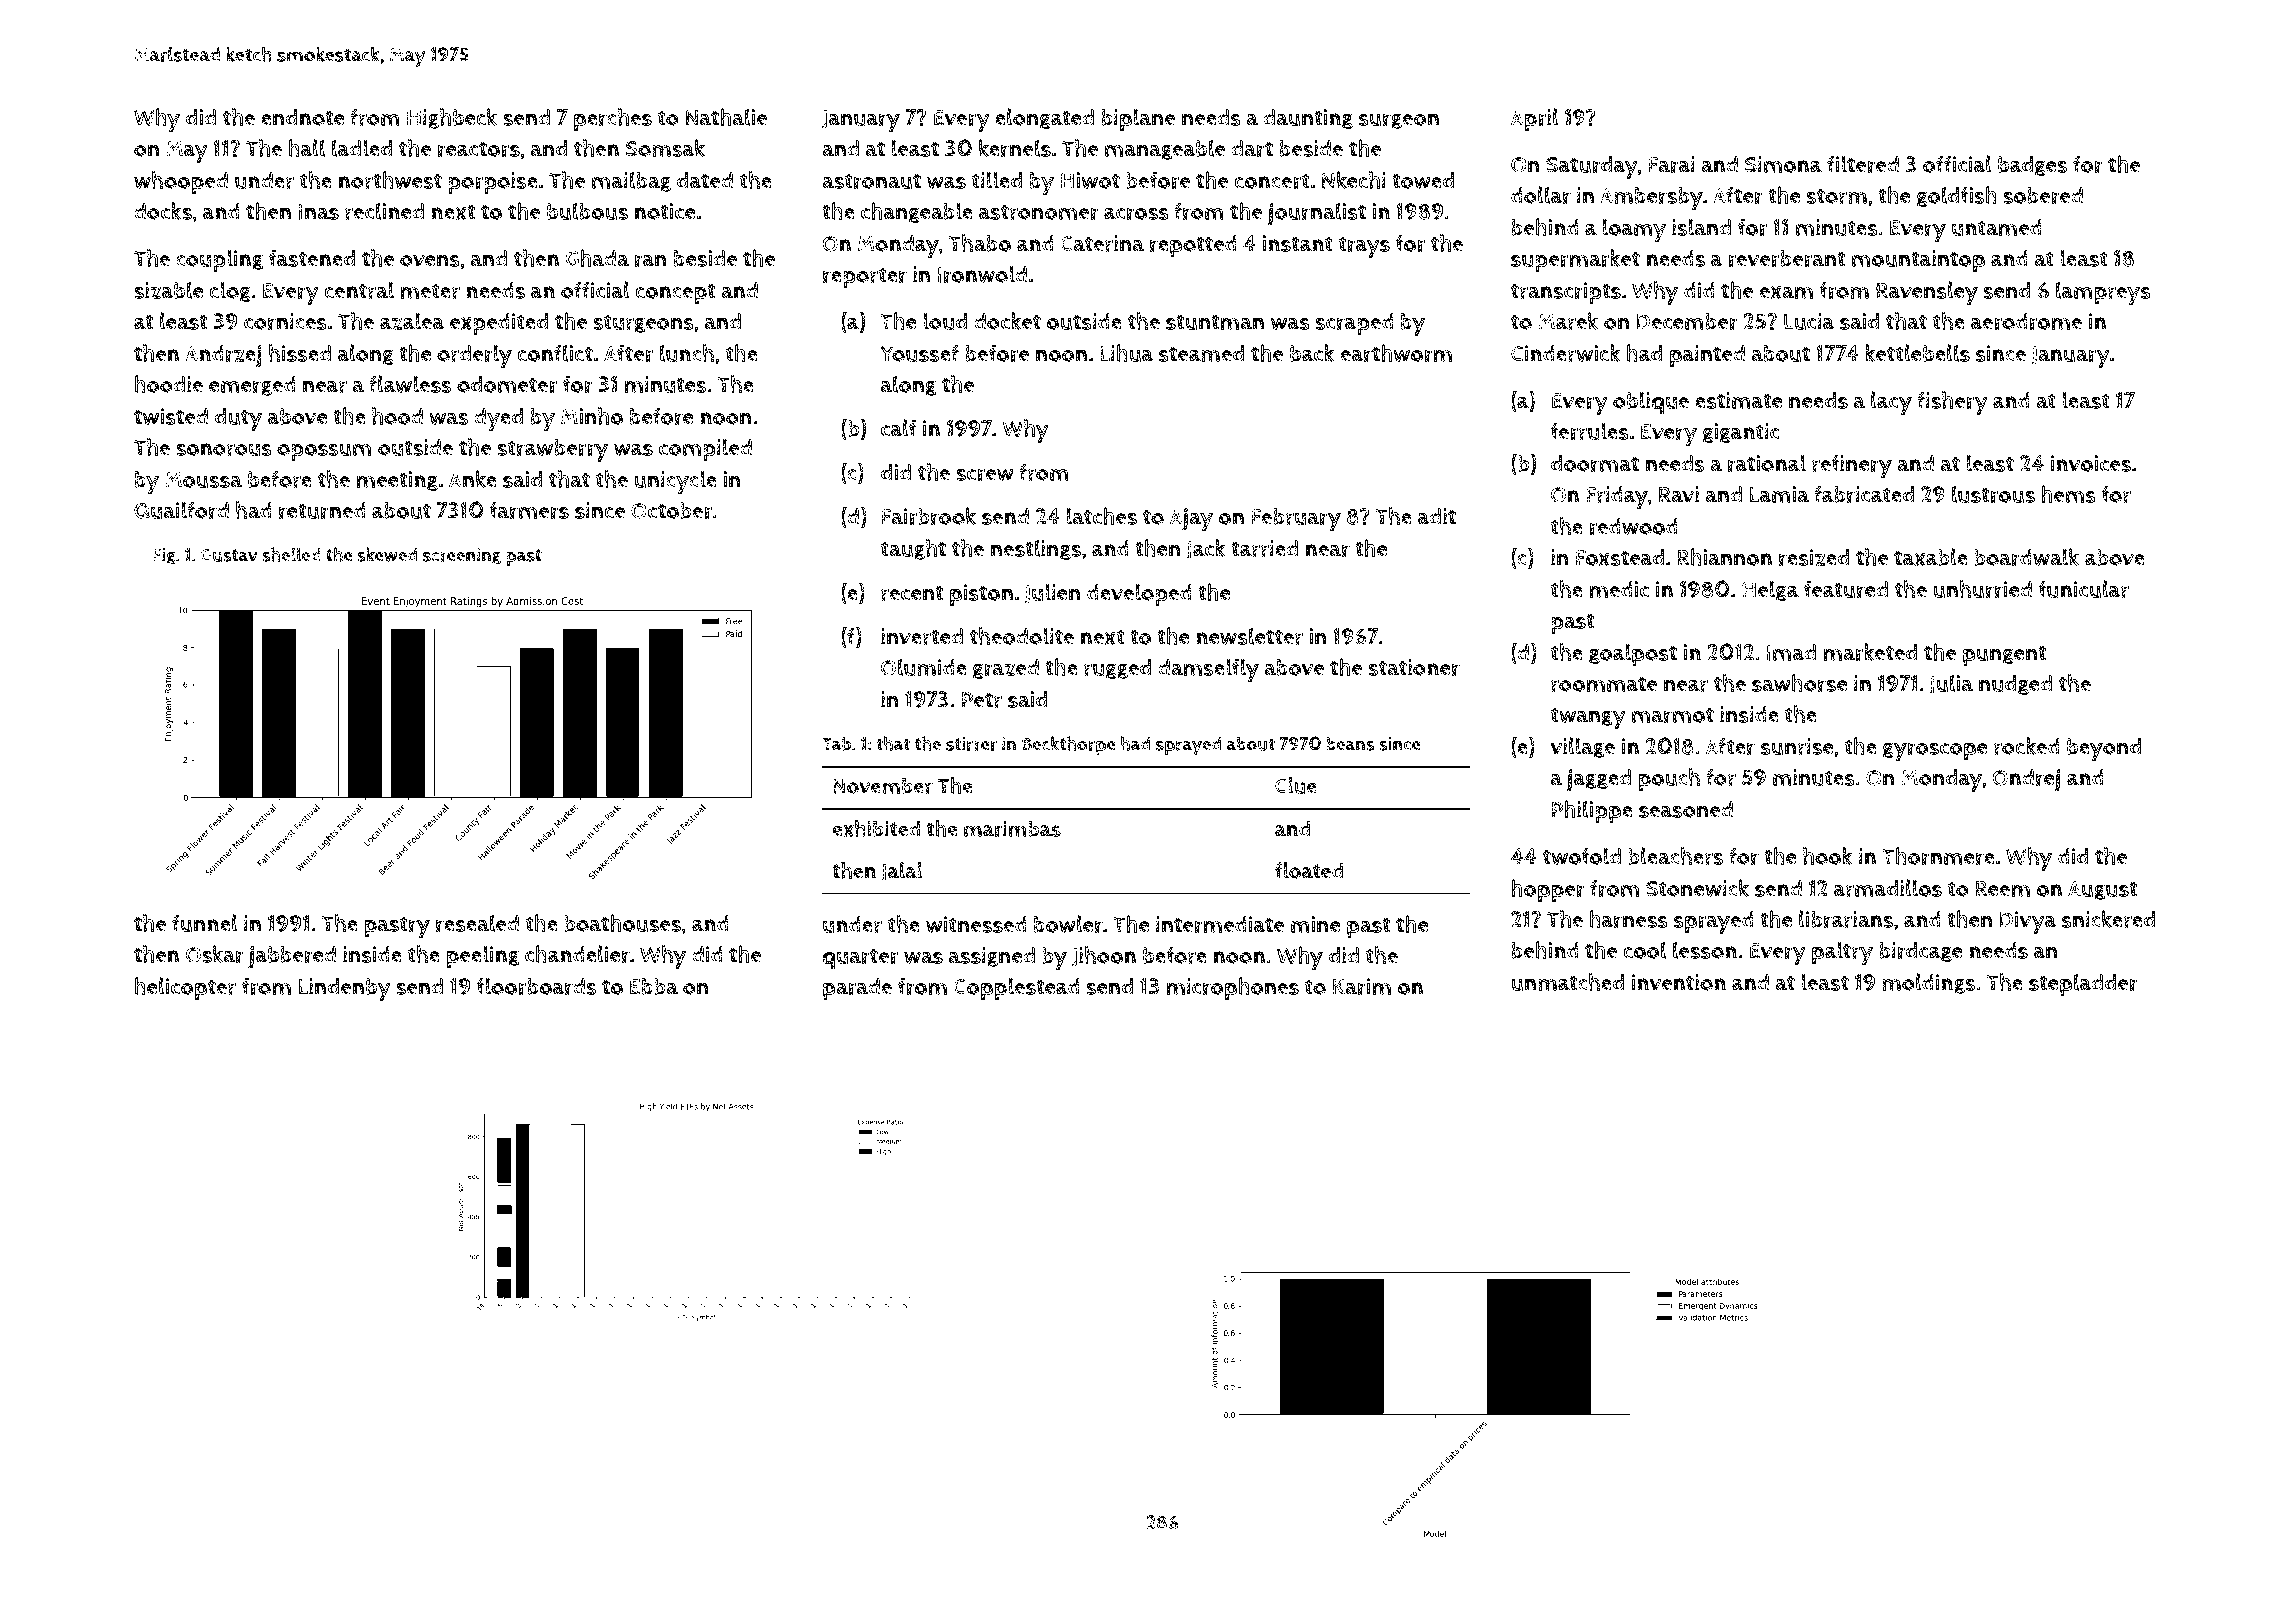  Describe the element at coordinates (1592, 811) in the screenshot. I see `Philippe` at that location.
